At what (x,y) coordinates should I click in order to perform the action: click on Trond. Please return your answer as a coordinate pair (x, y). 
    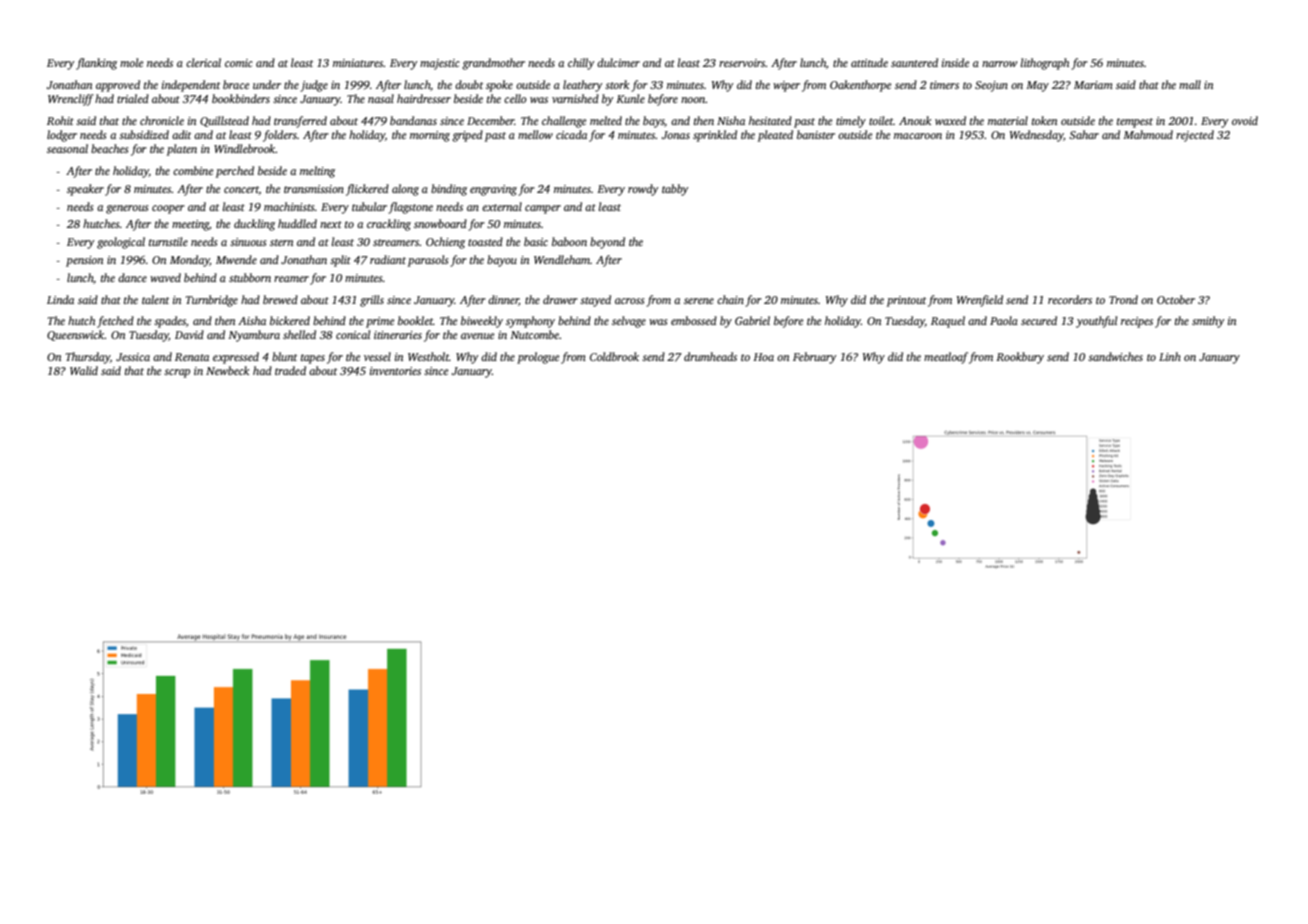
    Looking at the image, I should click on (1123, 299).
